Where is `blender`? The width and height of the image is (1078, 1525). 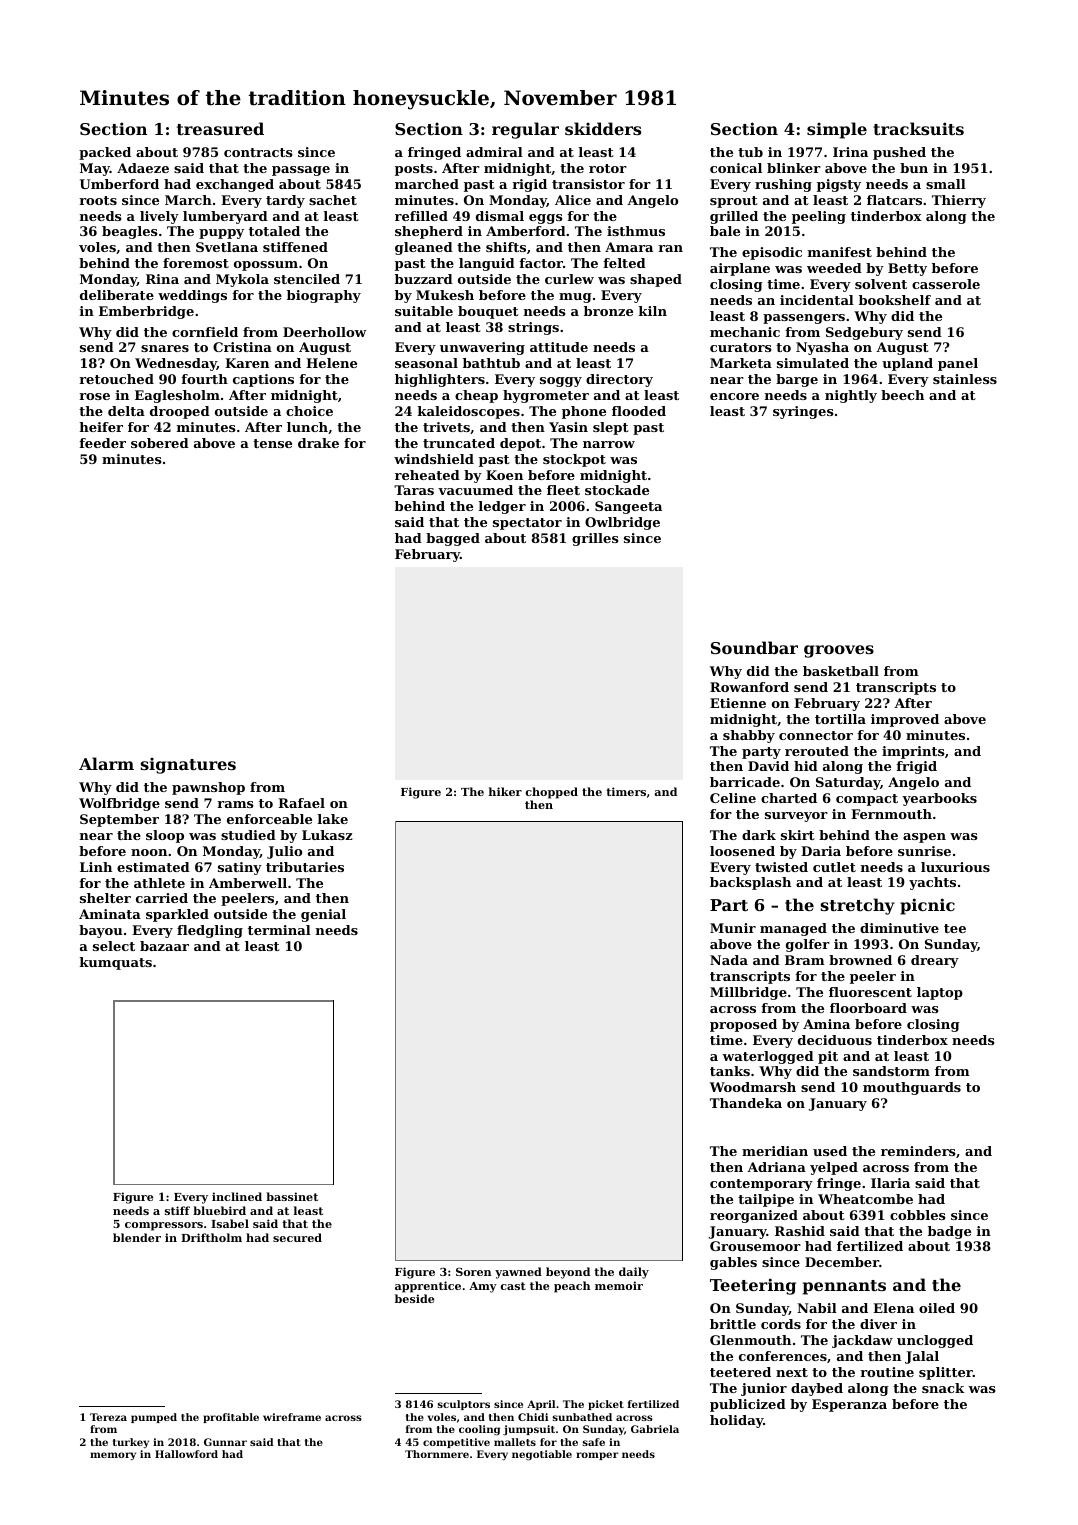
blender is located at coordinates (137, 1237).
